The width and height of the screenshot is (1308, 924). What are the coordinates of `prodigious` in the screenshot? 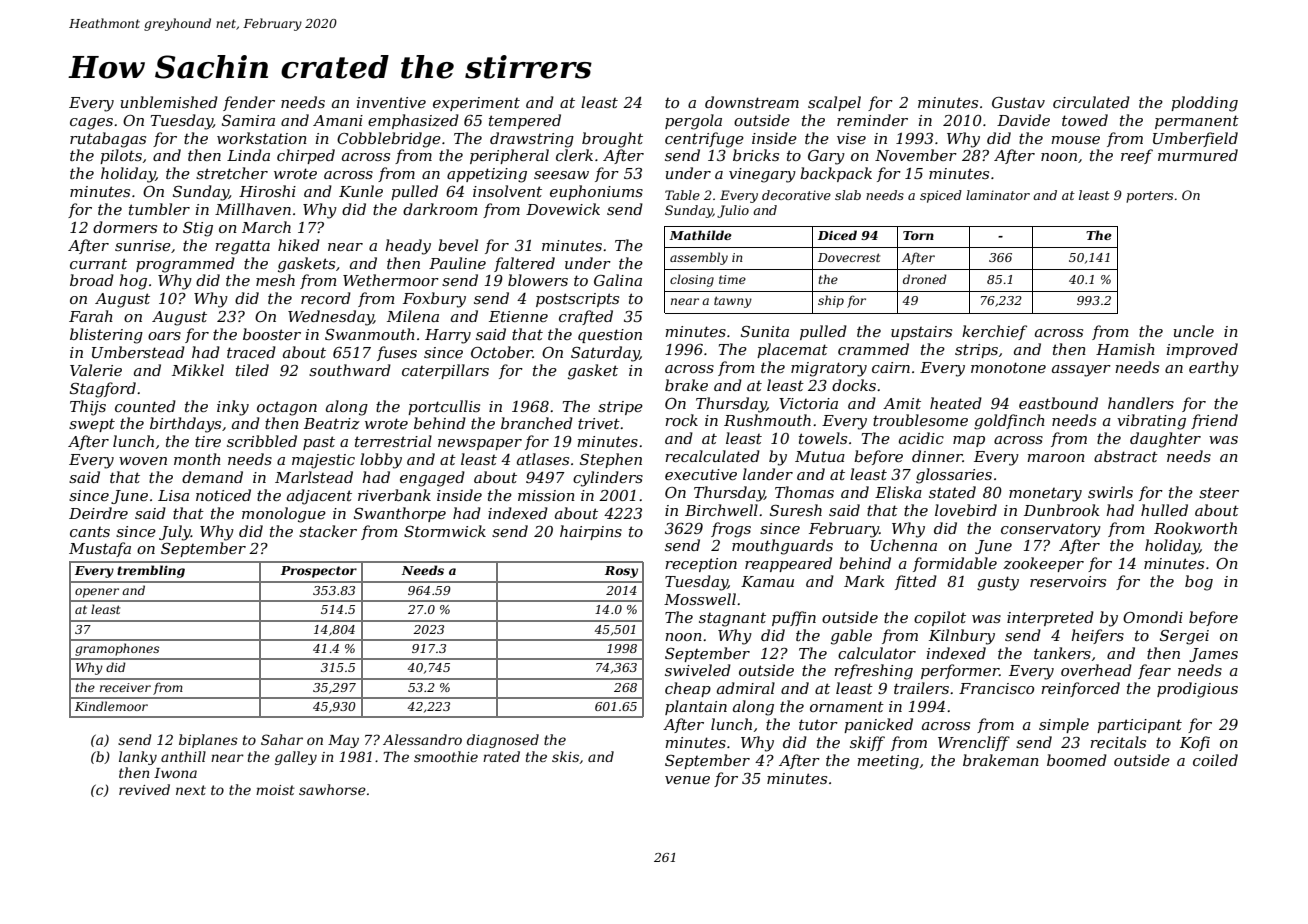 It's located at (1197, 690).
